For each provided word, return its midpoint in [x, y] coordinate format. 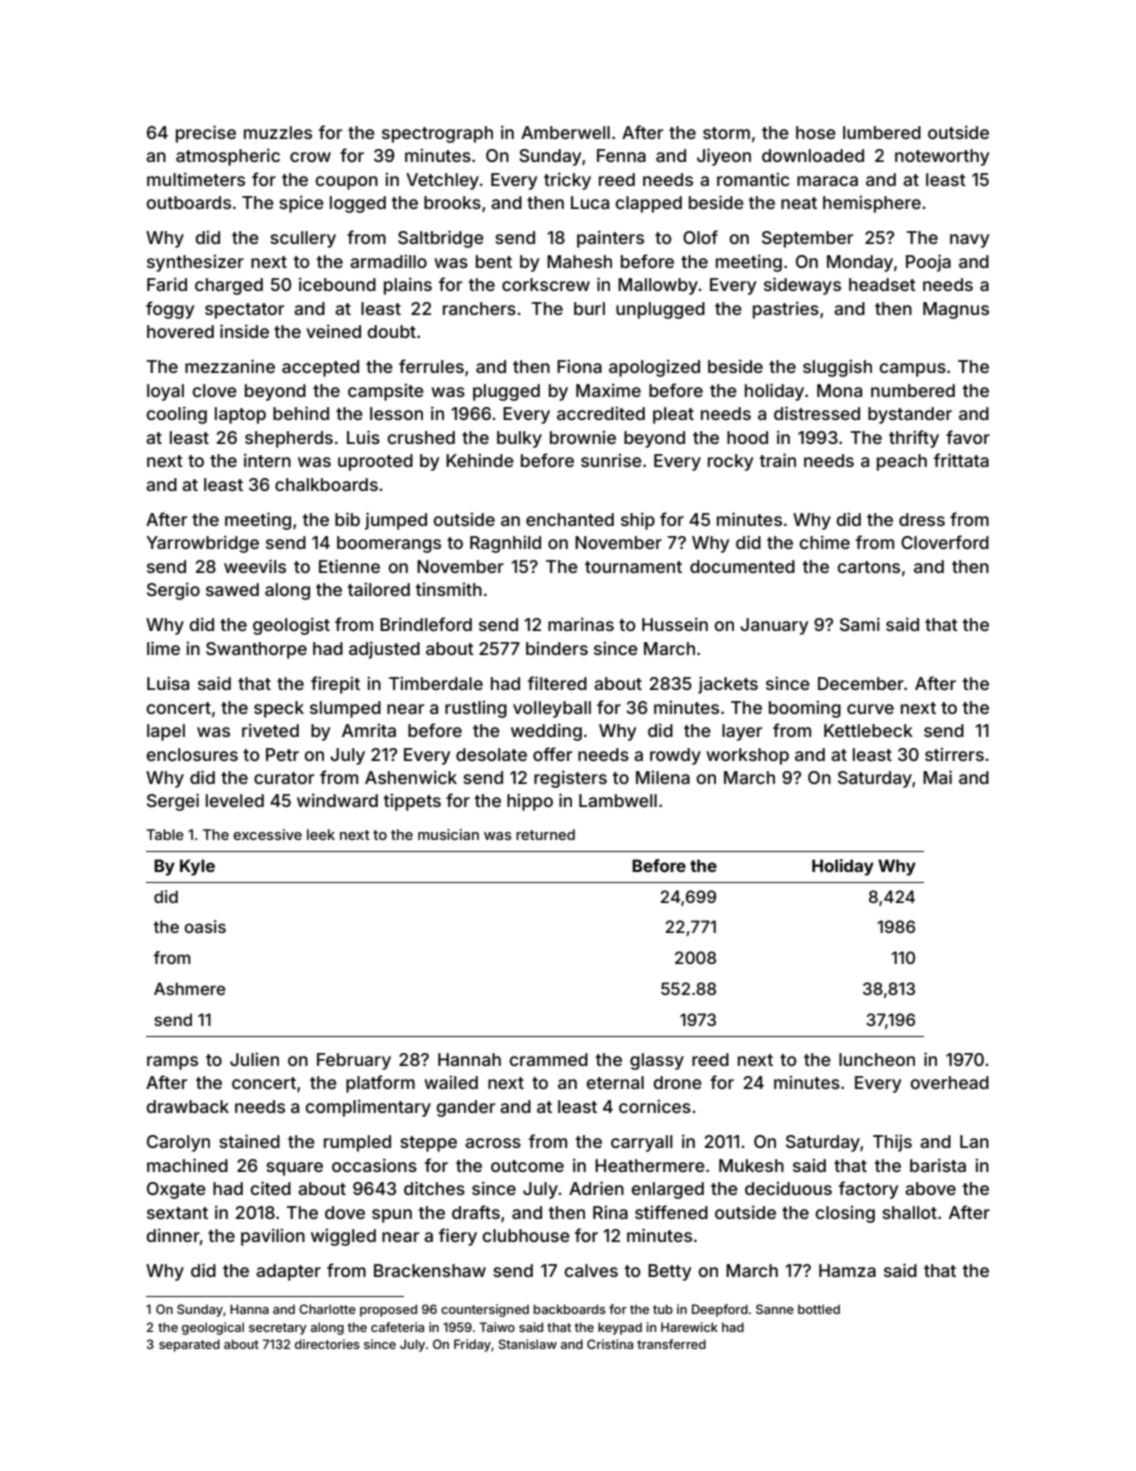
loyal [165, 392]
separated [189, 1345]
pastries [786, 310]
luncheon [877, 1059]
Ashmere [189, 988]
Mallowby [658, 286]
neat [799, 203]
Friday [472, 1345]
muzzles [278, 132]
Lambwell [618, 800]
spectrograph [437, 134]
